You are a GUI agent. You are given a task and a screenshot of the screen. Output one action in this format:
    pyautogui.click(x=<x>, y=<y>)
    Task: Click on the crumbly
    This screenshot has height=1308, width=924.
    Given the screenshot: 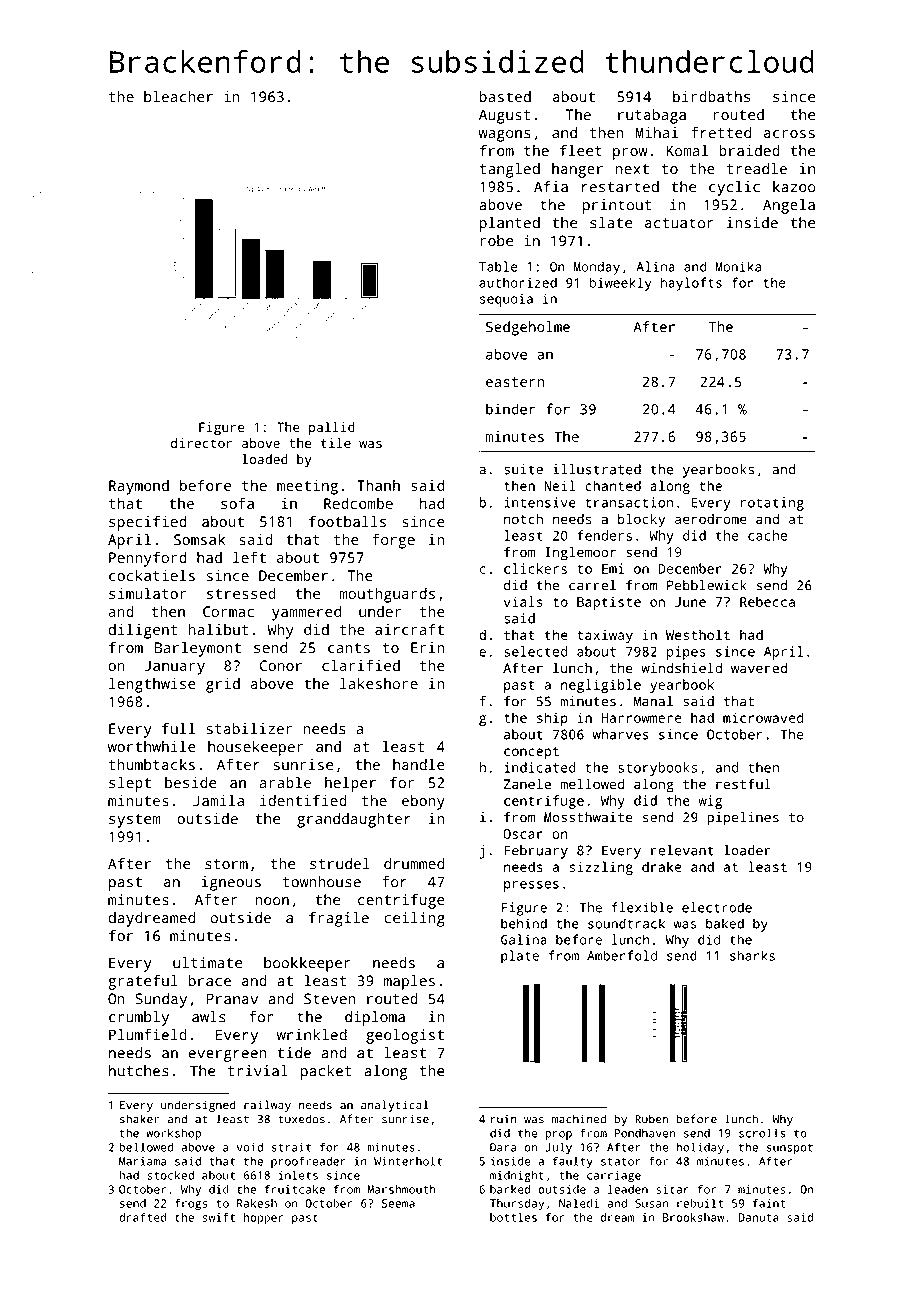 What is the action you would take?
    pyautogui.click(x=139, y=1018)
